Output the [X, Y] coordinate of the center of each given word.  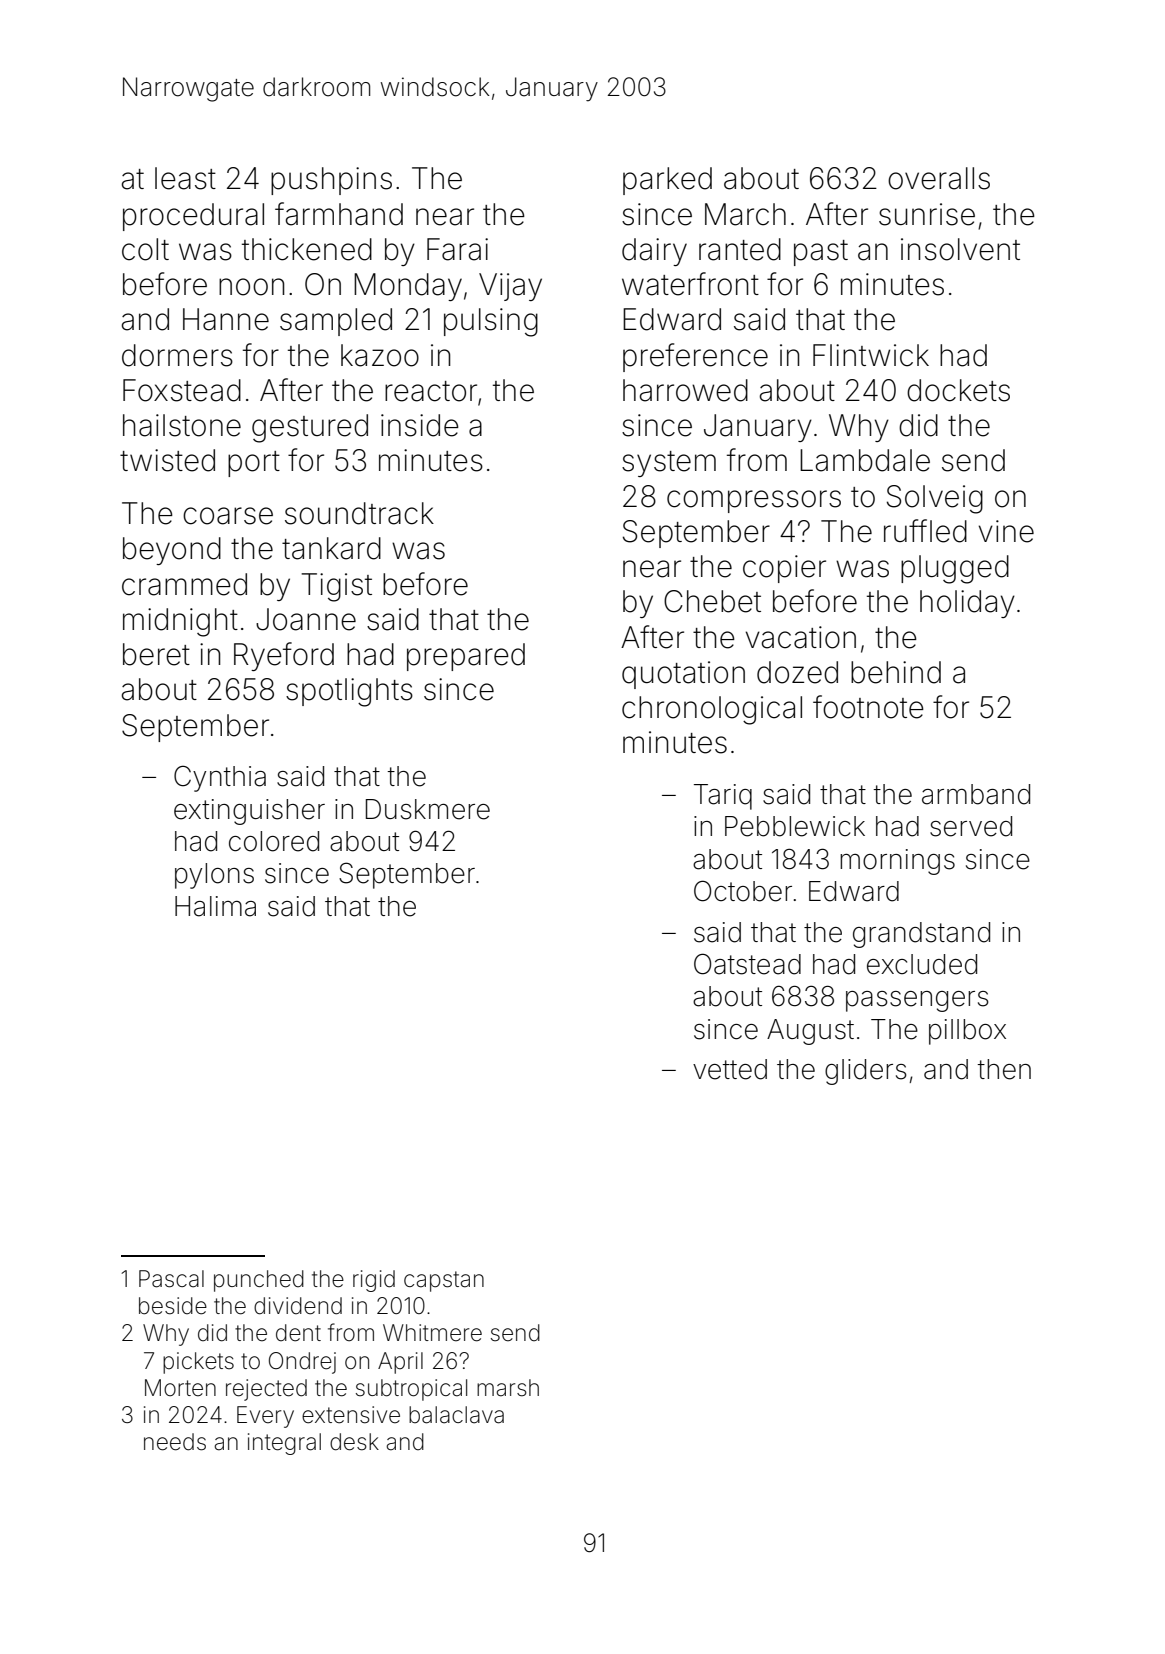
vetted [730, 1069]
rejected [266, 1390]
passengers [917, 1001]
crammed [184, 584]
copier [784, 569]
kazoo [380, 355]
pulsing [491, 322]
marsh [508, 1388]
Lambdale [865, 460]
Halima [215, 906]
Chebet [712, 601]
